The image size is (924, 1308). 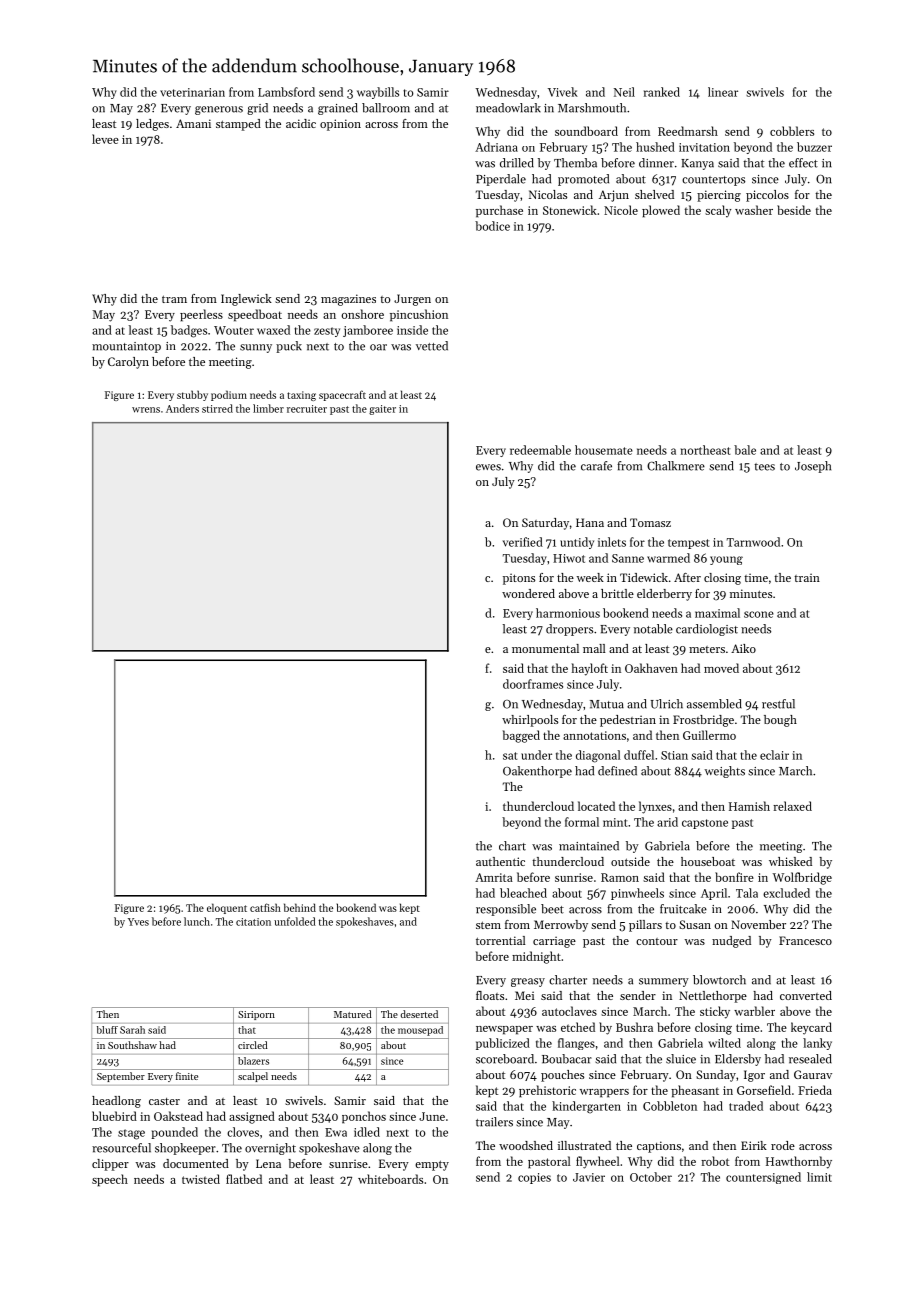 I want to click on wrens, so click(x=146, y=410).
